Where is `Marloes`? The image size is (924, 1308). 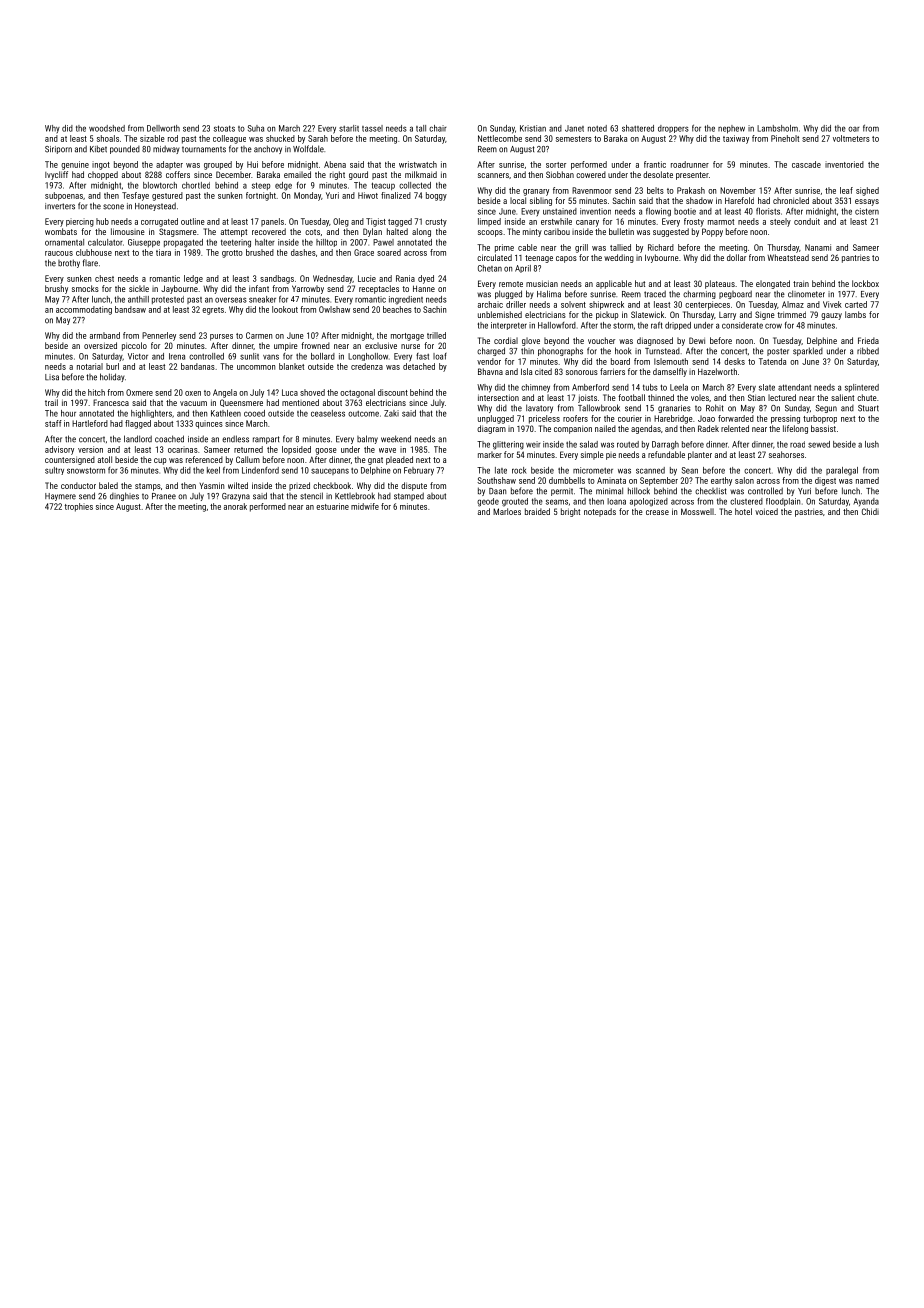
Marloes is located at coordinates (507, 511).
